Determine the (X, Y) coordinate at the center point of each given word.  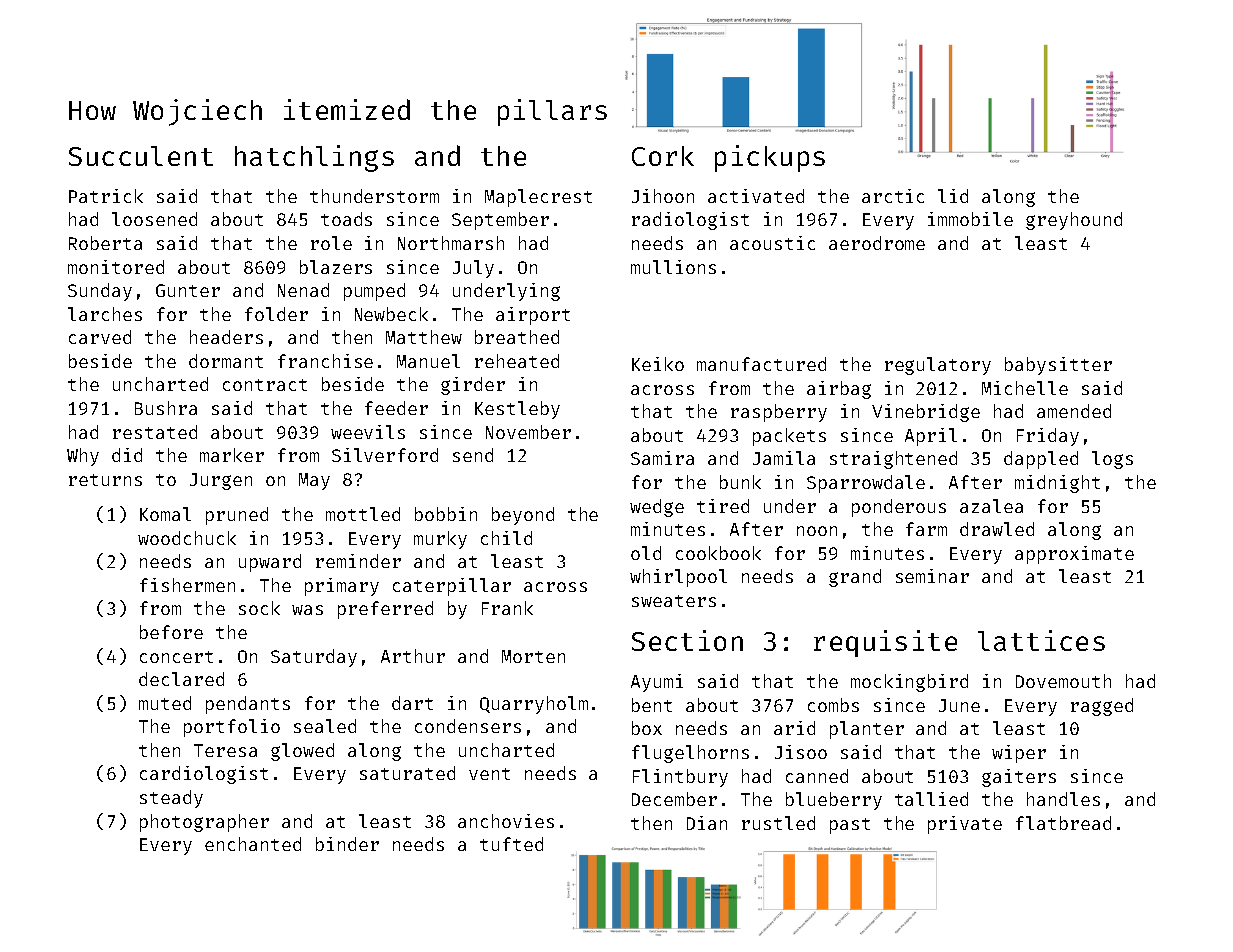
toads (346, 219)
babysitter (1058, 366)
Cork (663, 156)
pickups (770, 158)
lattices (1041, 640)
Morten (533, 656)
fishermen (187, 585)
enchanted (253, 844)
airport (533, 316)
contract (265, 385)
